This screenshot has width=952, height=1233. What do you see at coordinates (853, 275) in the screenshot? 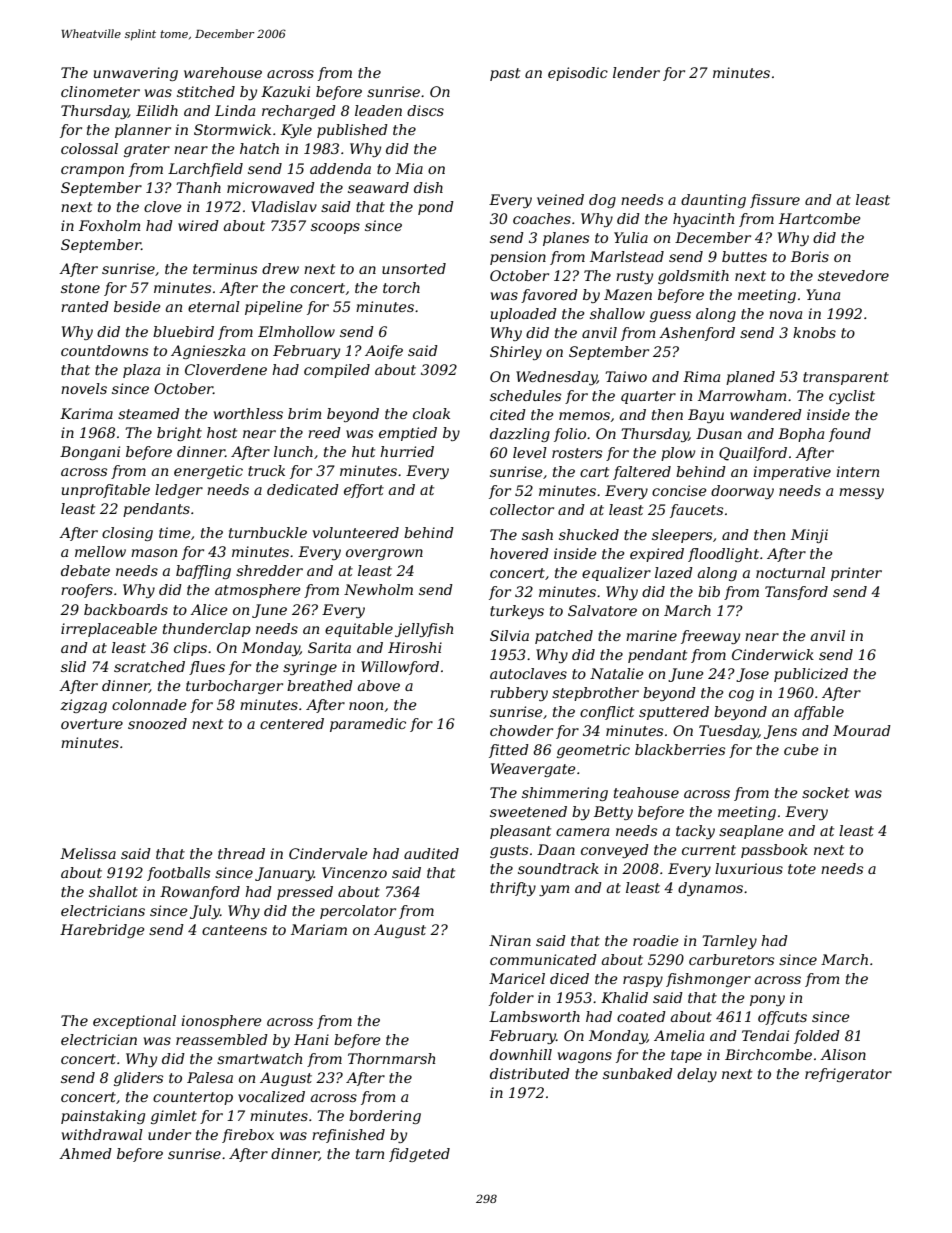
I see `stevedore` at bounding box center [853, 275].
